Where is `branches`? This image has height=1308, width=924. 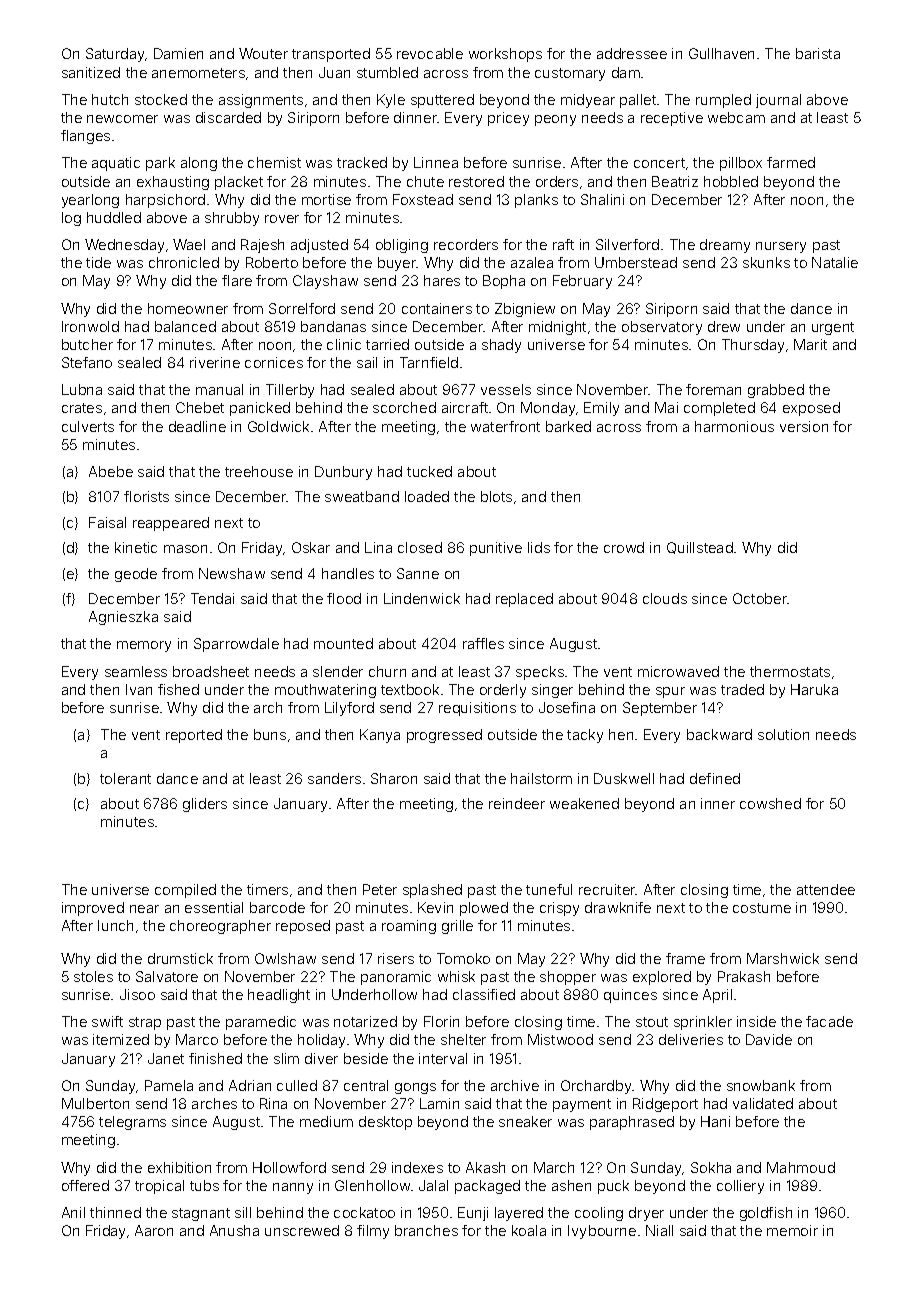 branches is located at coordinates (426, 1230).
